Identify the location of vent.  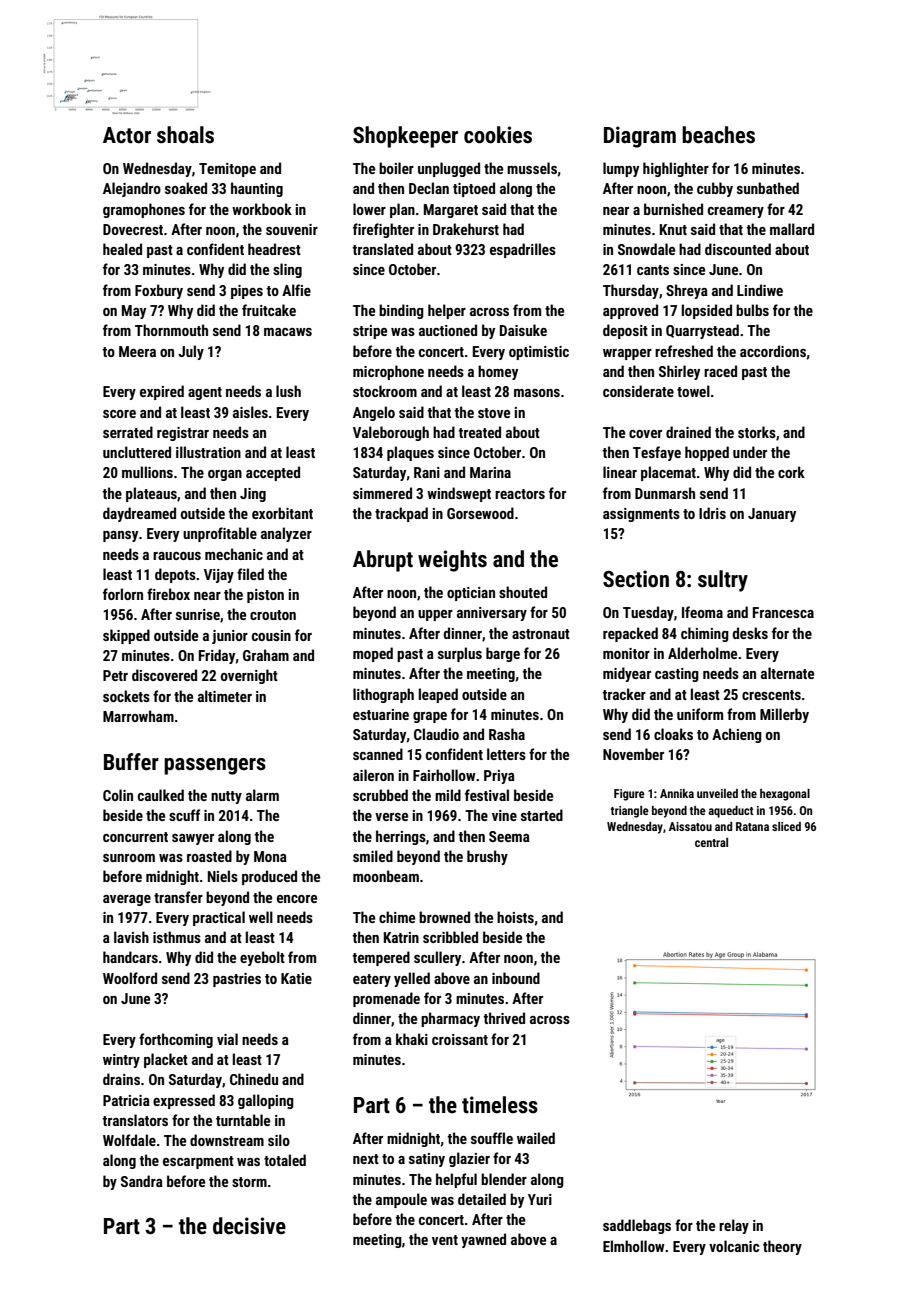
(445, 1240).
